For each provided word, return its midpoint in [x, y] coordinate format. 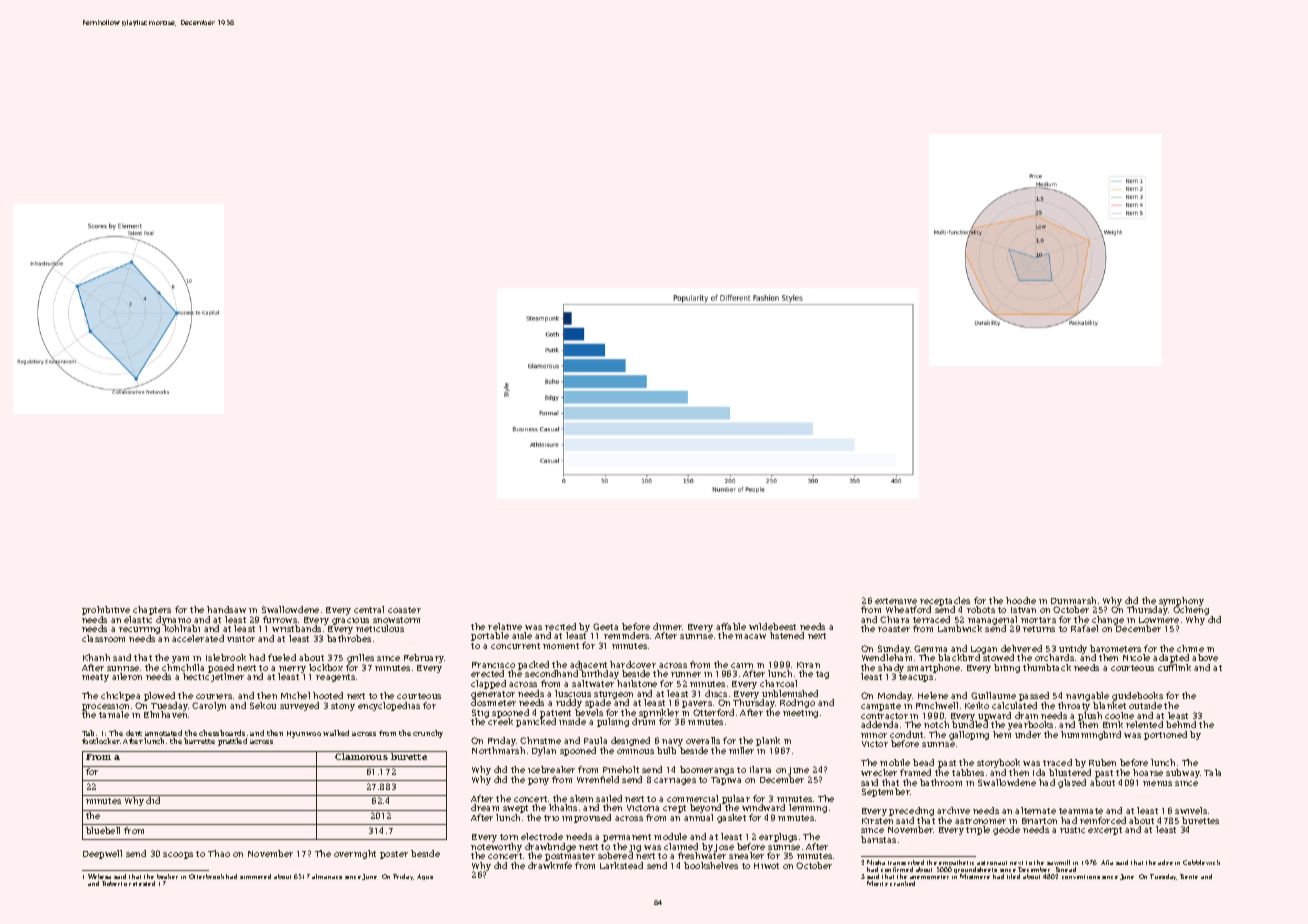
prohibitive [106, 610]
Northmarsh [498, 750]
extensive [896, 601]
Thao [219, 853]
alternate [1035, 810]
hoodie [1021, 600]
